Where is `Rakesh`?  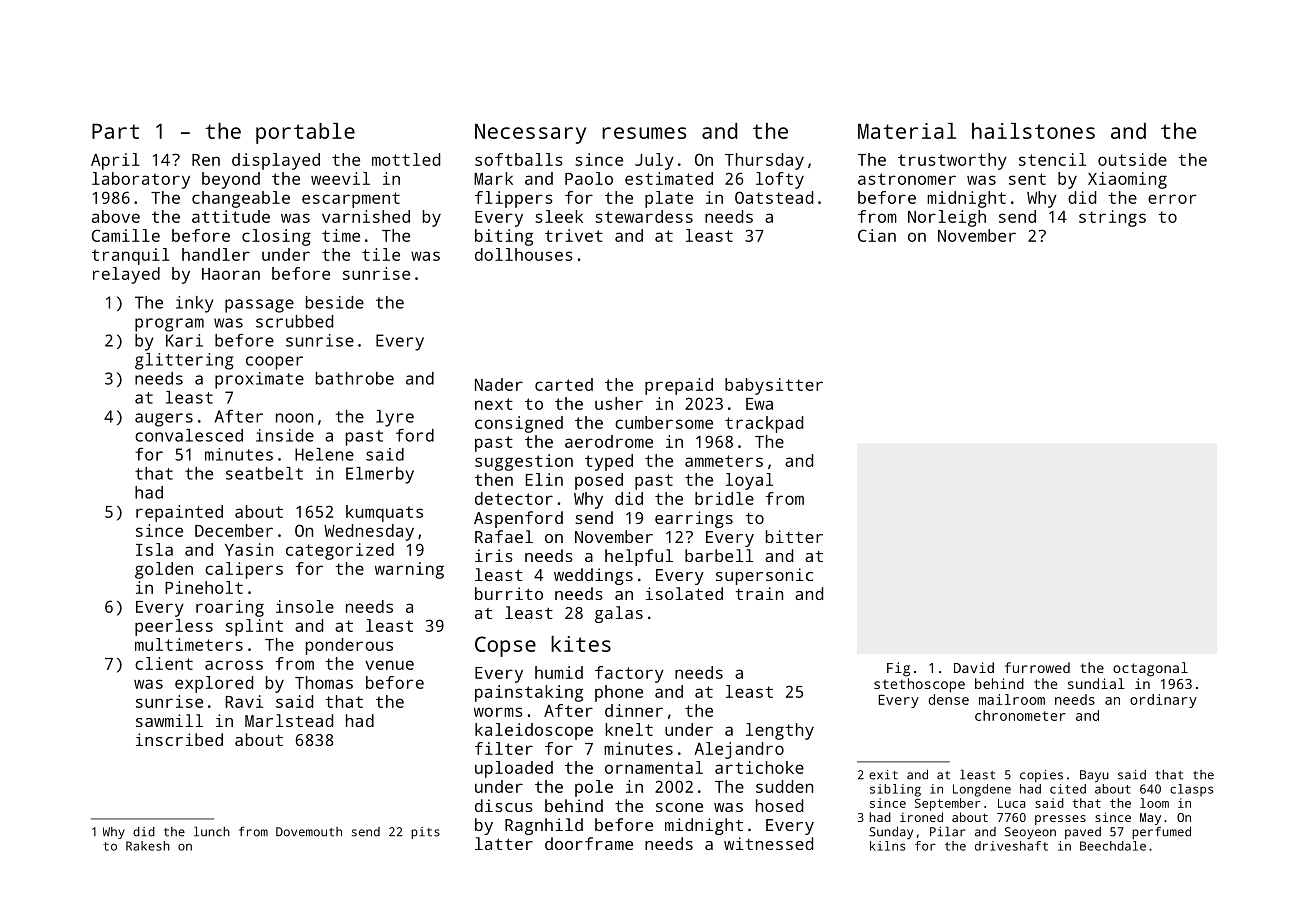
Rakesh is located at coordinates (148, 846).
